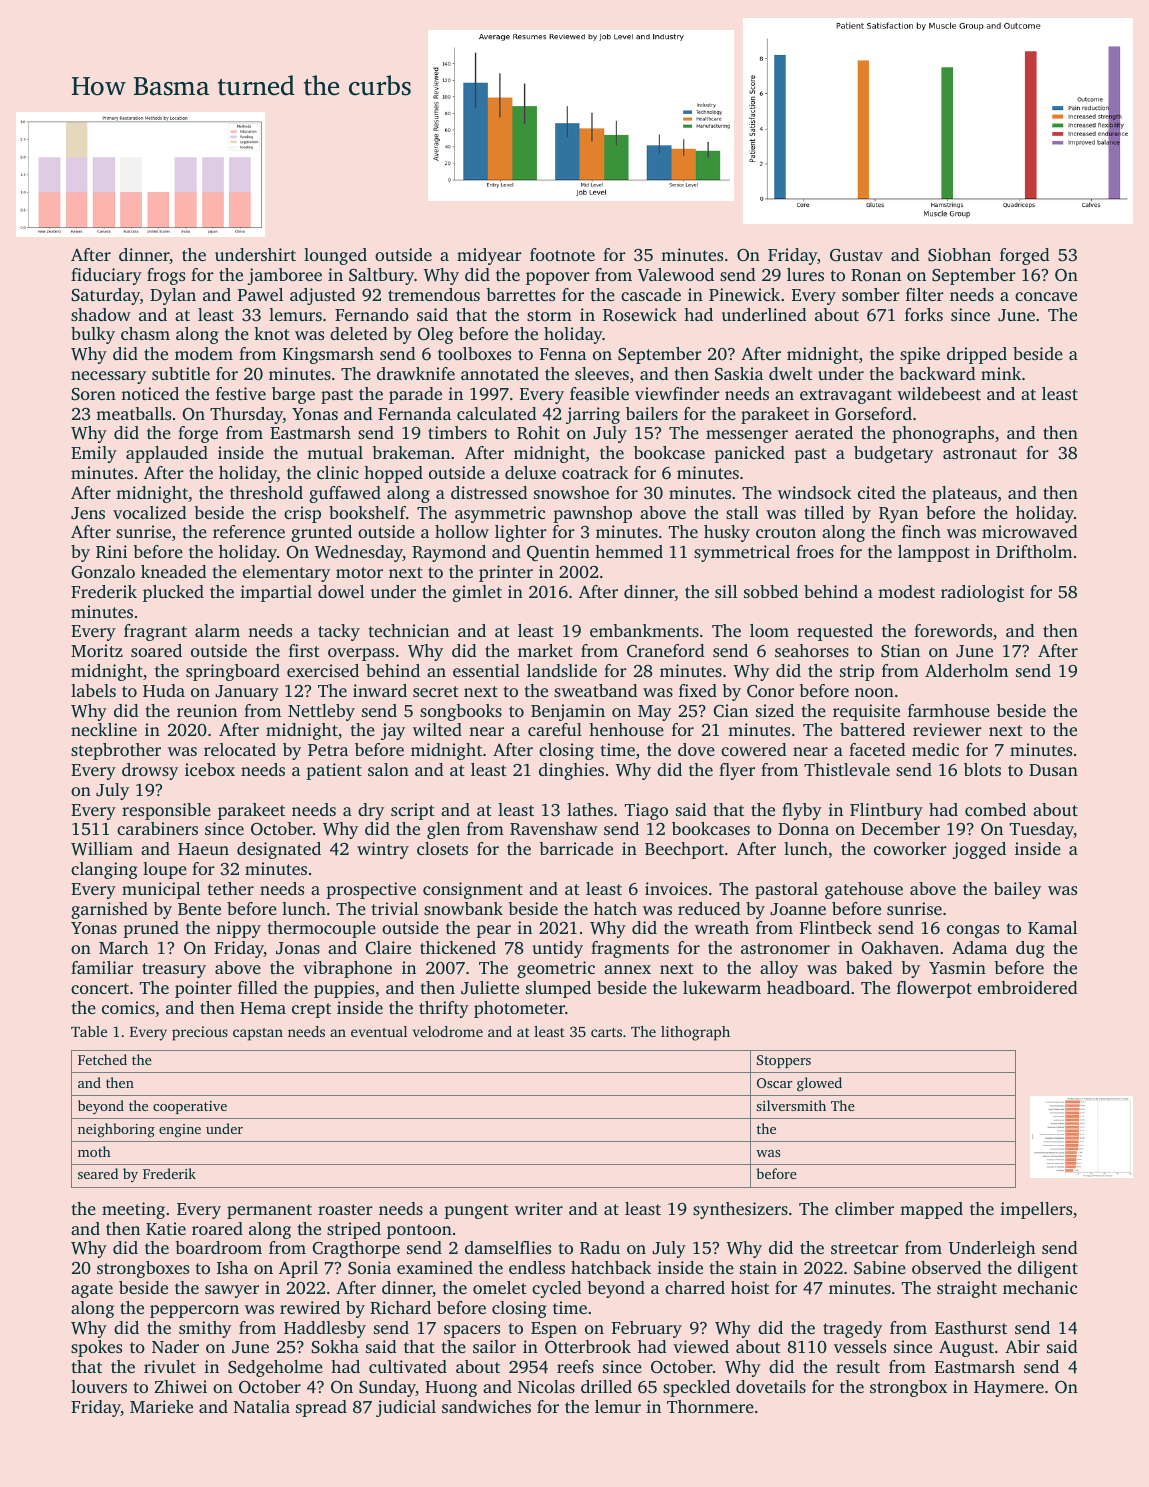  Describe the element at coordinates (549, 315) in the page. I see `storm` at that location.
